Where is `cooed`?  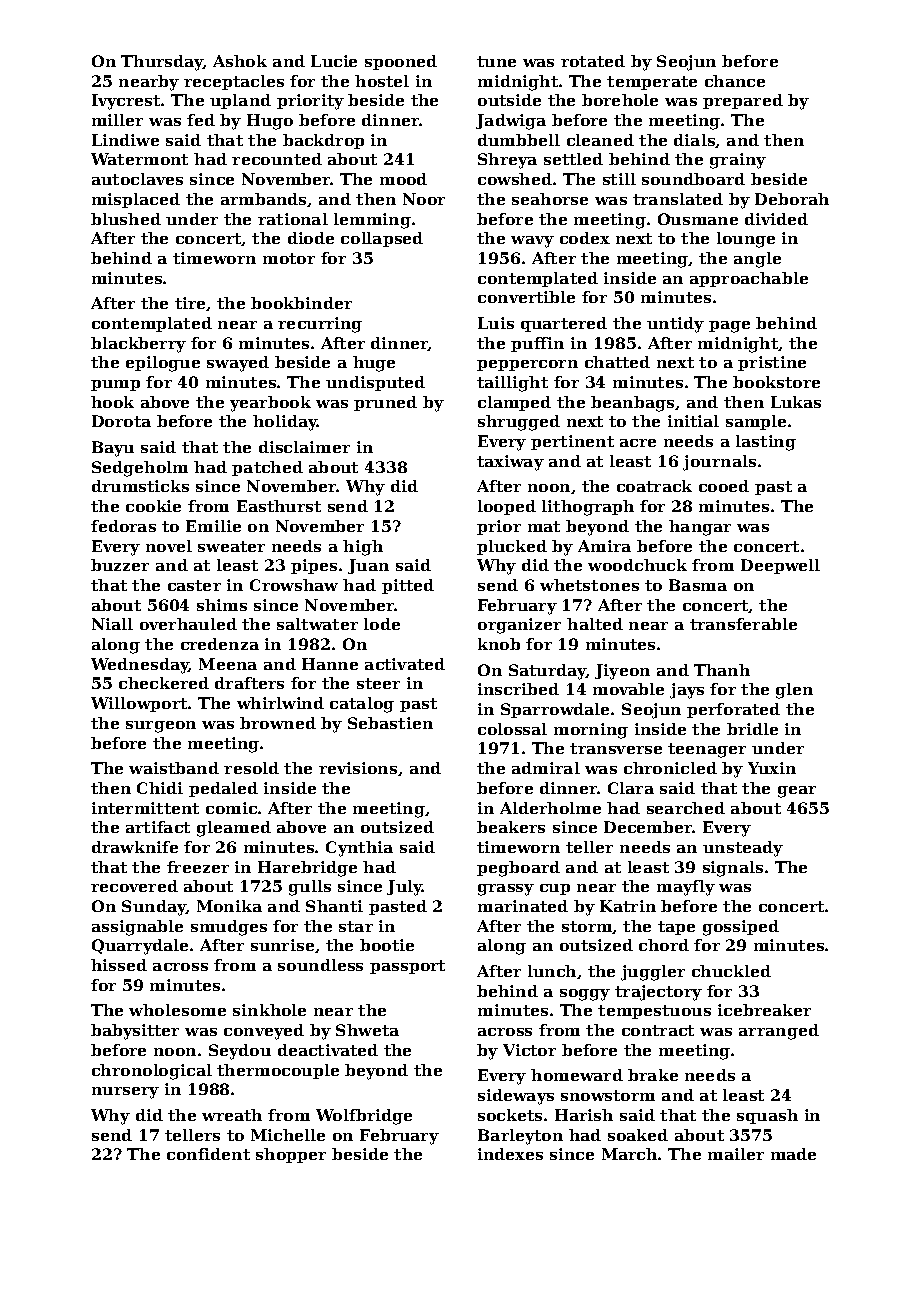
cooed is located at coordinates (724, 486).
